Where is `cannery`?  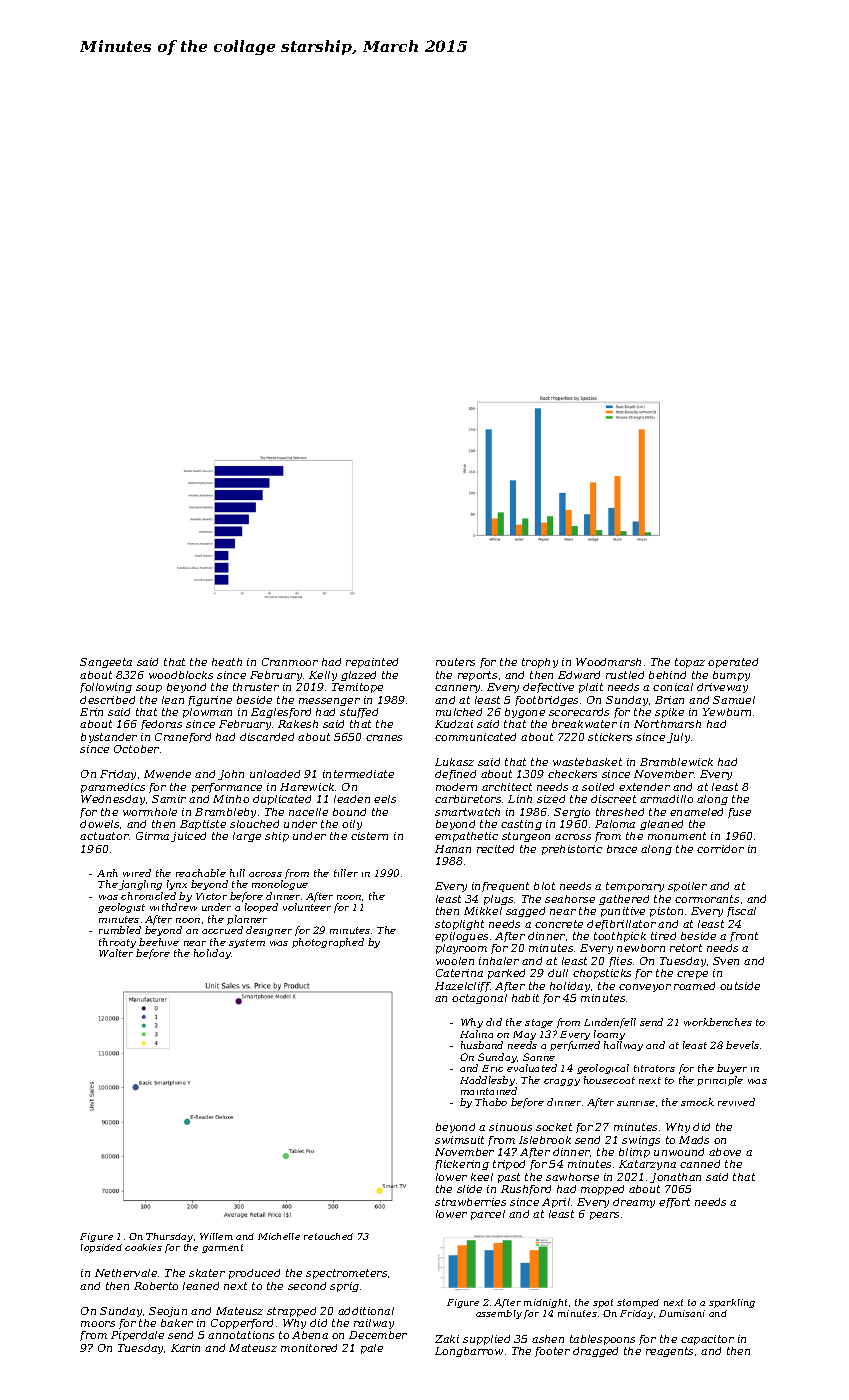 cannery is located at coordinates (457, 689).
